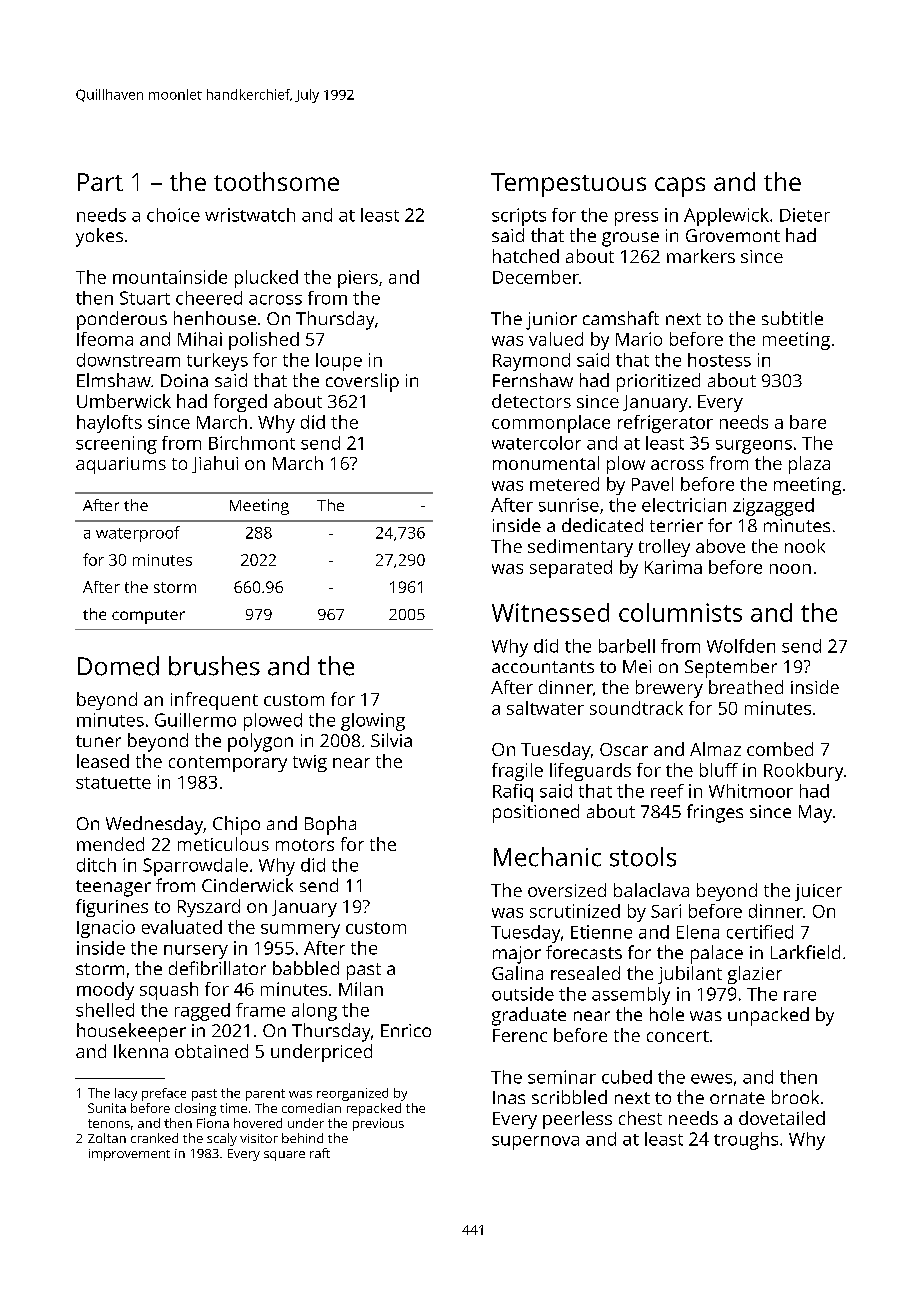  What do you see at coordinates (141, 1051) in the page?
I see `Ikenna` at bounding box center [141, 1051].
